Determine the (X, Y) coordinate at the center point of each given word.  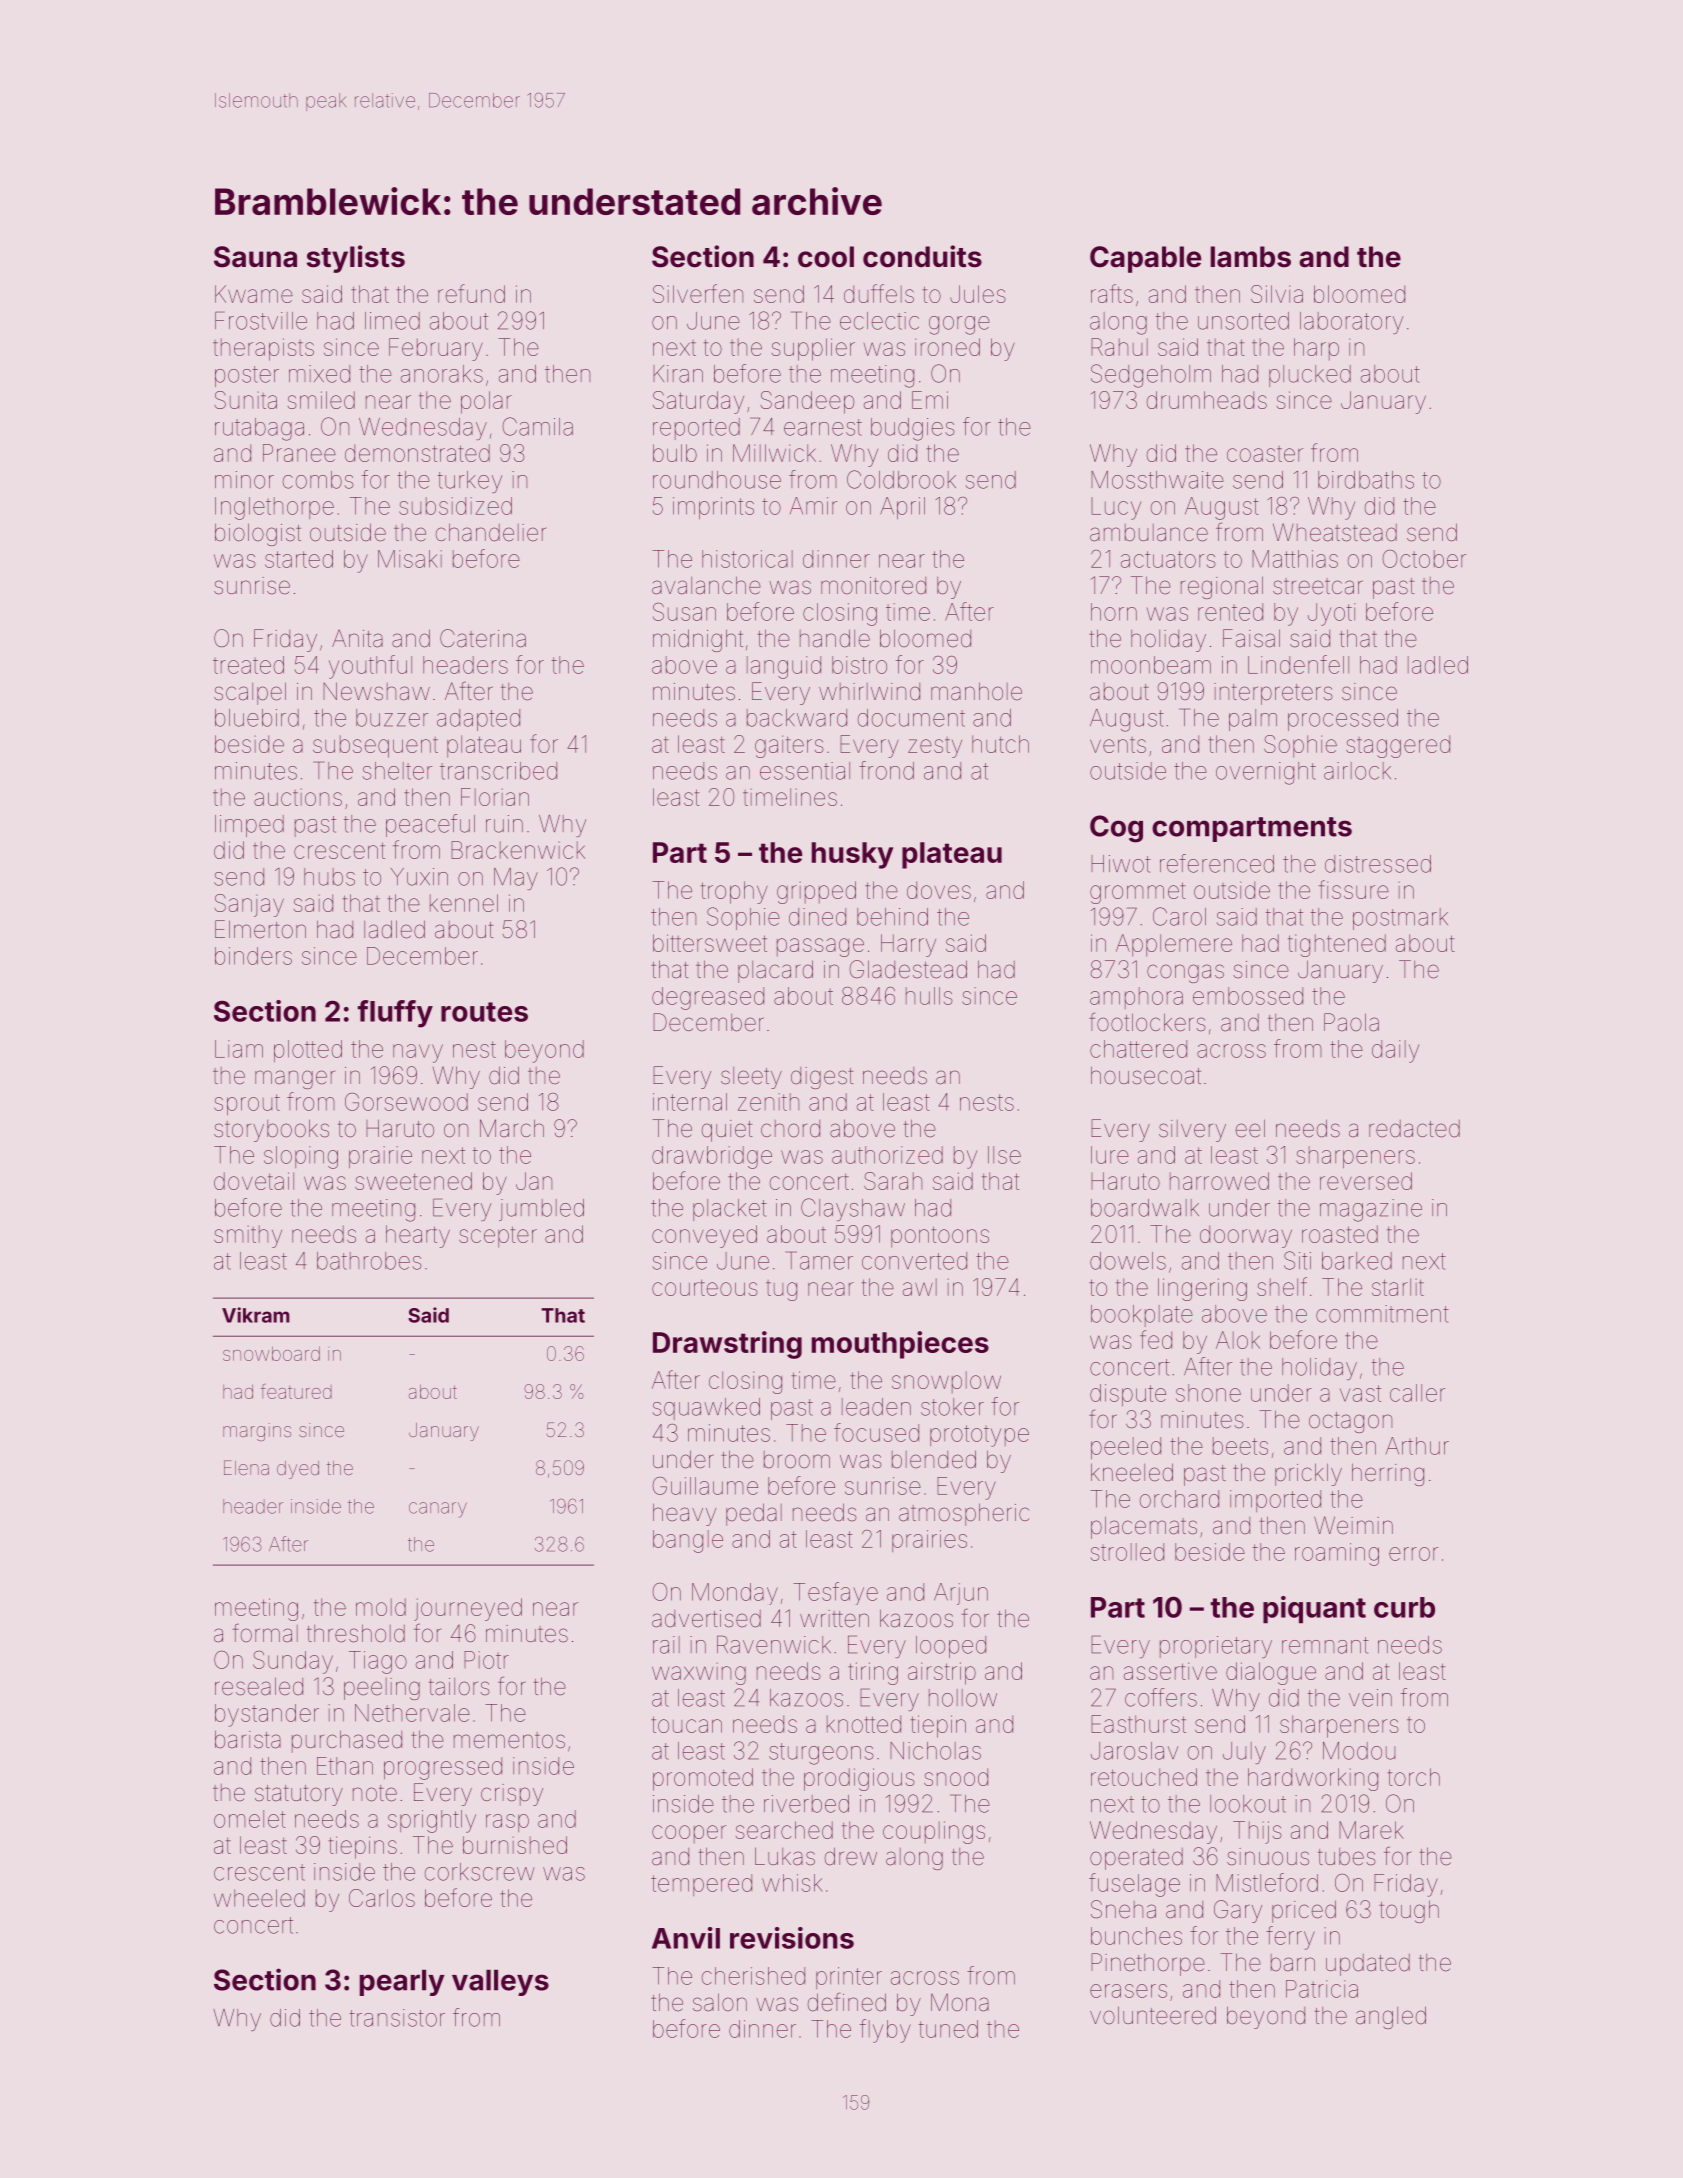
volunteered (1153, 2015)
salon (720, 2002)
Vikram (256, 1315)
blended (934, 1459)
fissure (1354, 889)
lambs (1251, 257)
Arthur (1417, 1446)
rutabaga (259, 429)
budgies (912, 429)
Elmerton (260, 929)
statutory (299, 1795)
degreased (708, 998)
